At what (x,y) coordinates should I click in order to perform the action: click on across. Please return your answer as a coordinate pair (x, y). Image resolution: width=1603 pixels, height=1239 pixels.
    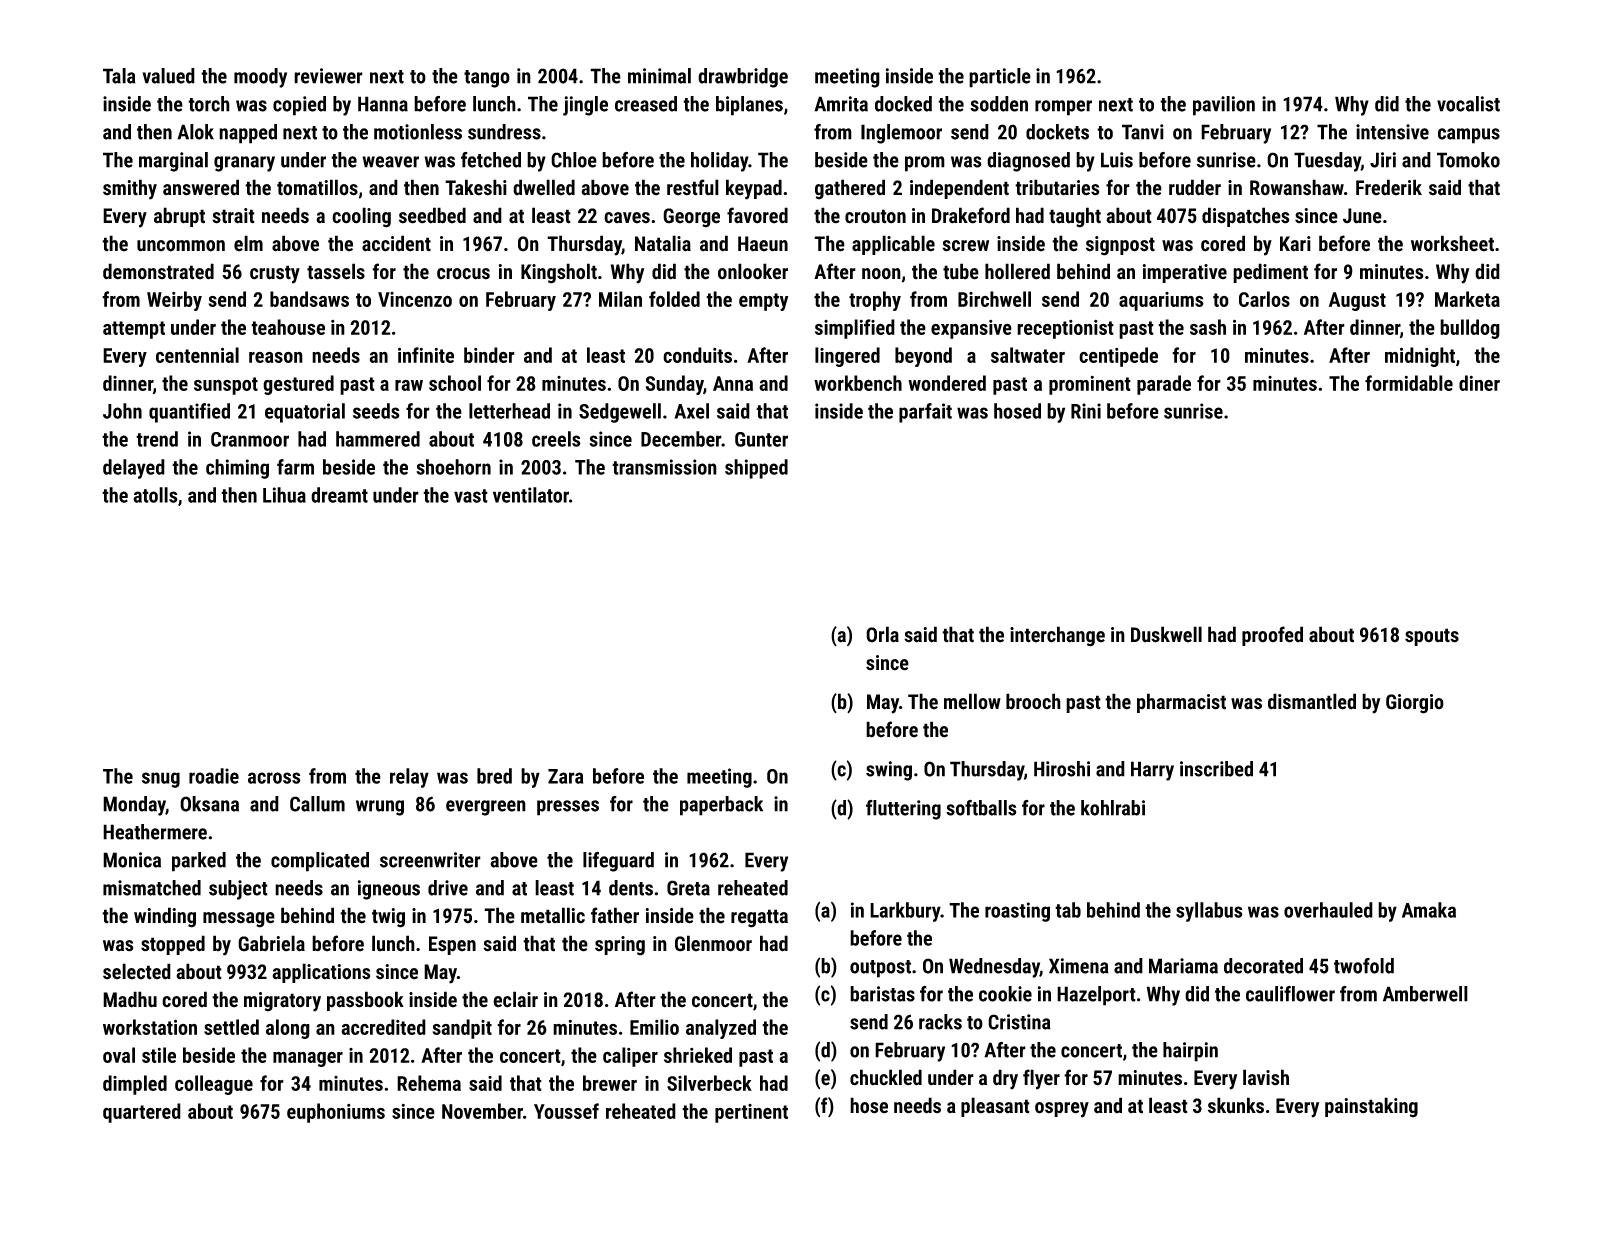
    Looking at the image, I should click on (274, 778).
